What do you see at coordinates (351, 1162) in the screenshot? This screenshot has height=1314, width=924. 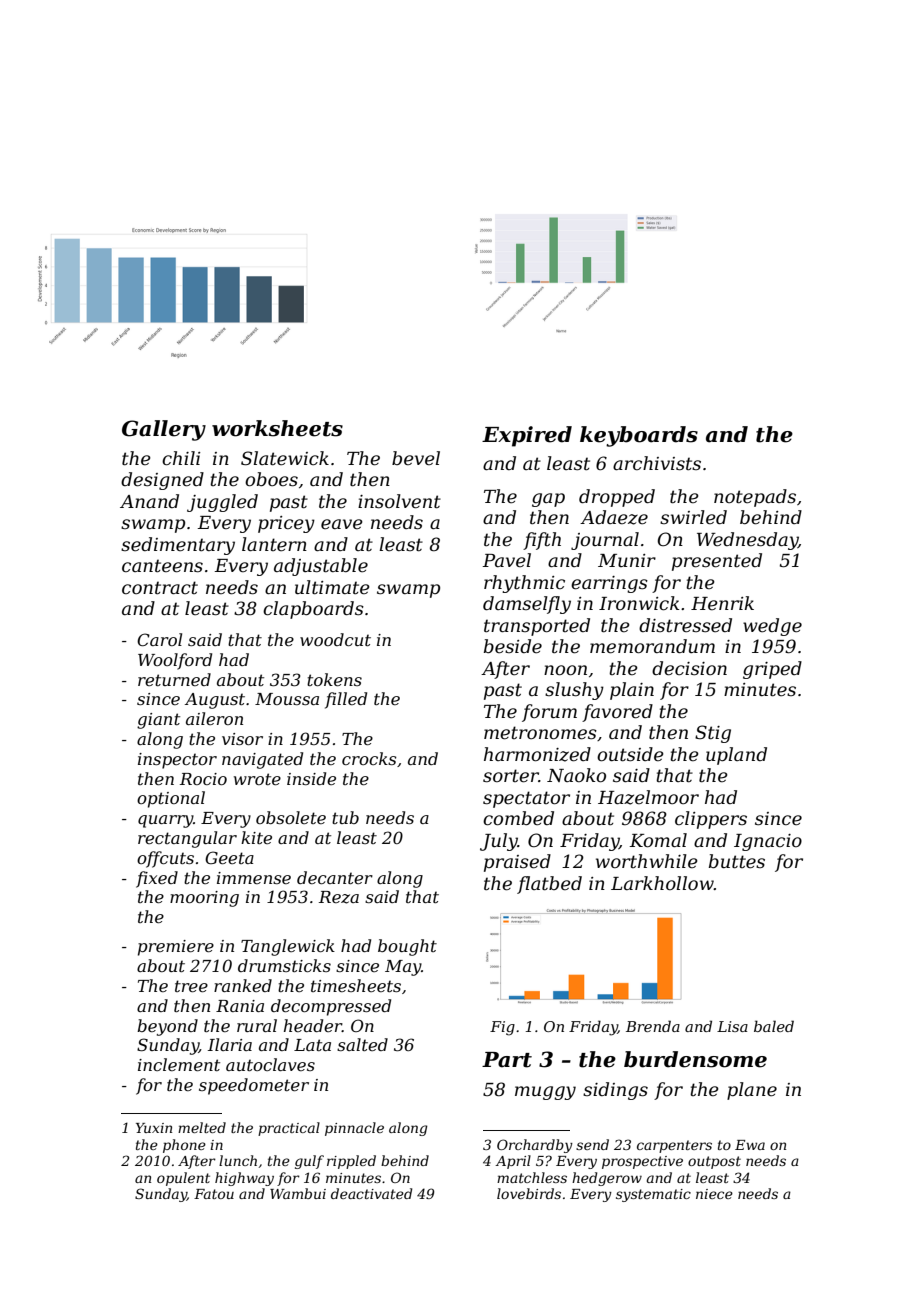 I see `rippled` at bounding box center [351, 1162].
